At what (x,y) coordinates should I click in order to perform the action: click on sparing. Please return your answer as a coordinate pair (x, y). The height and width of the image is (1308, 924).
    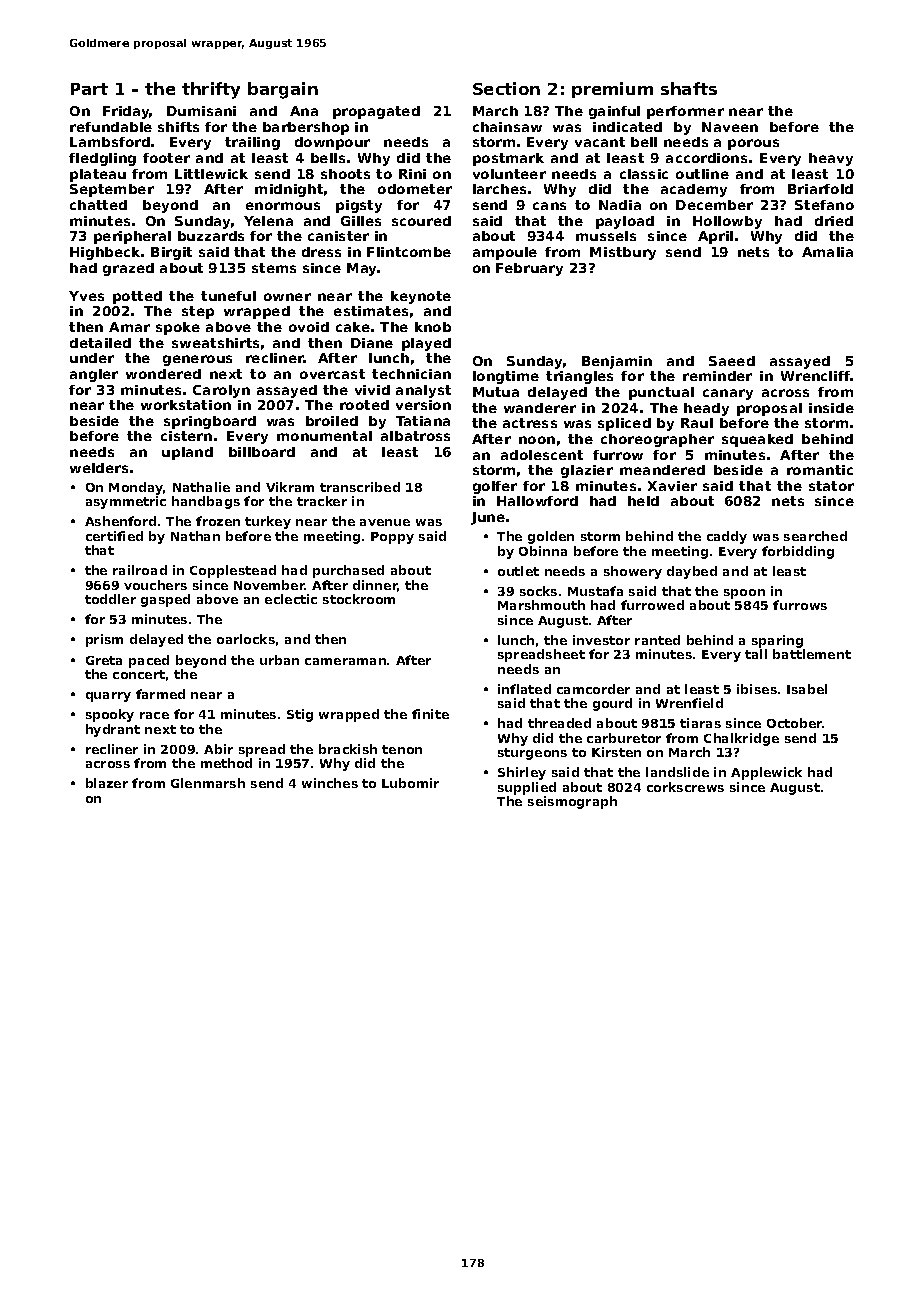
    Looking at the image, I should click on (777, 641).
